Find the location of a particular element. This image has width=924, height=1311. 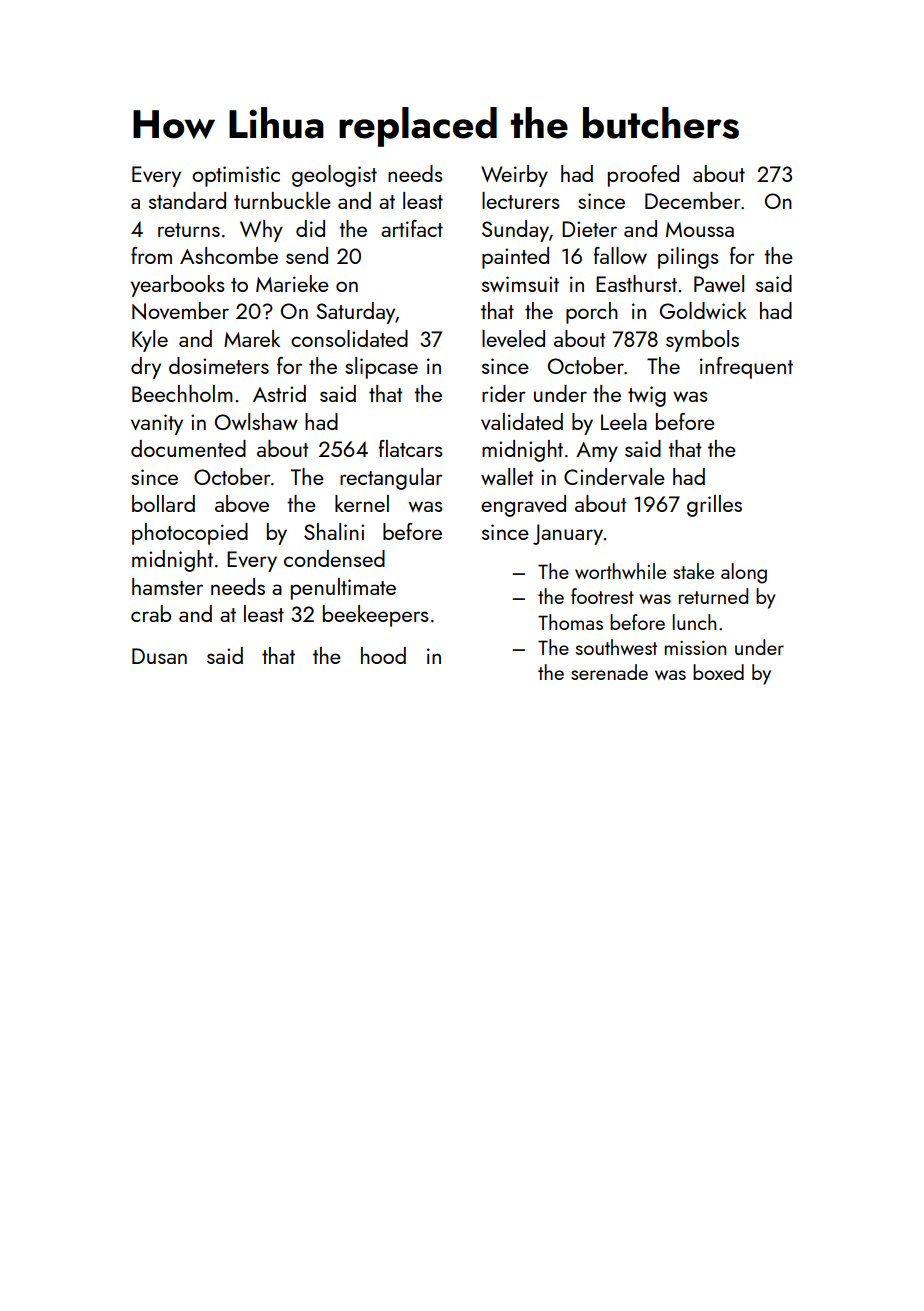

Dusan is located at coordinates (159, 656).
